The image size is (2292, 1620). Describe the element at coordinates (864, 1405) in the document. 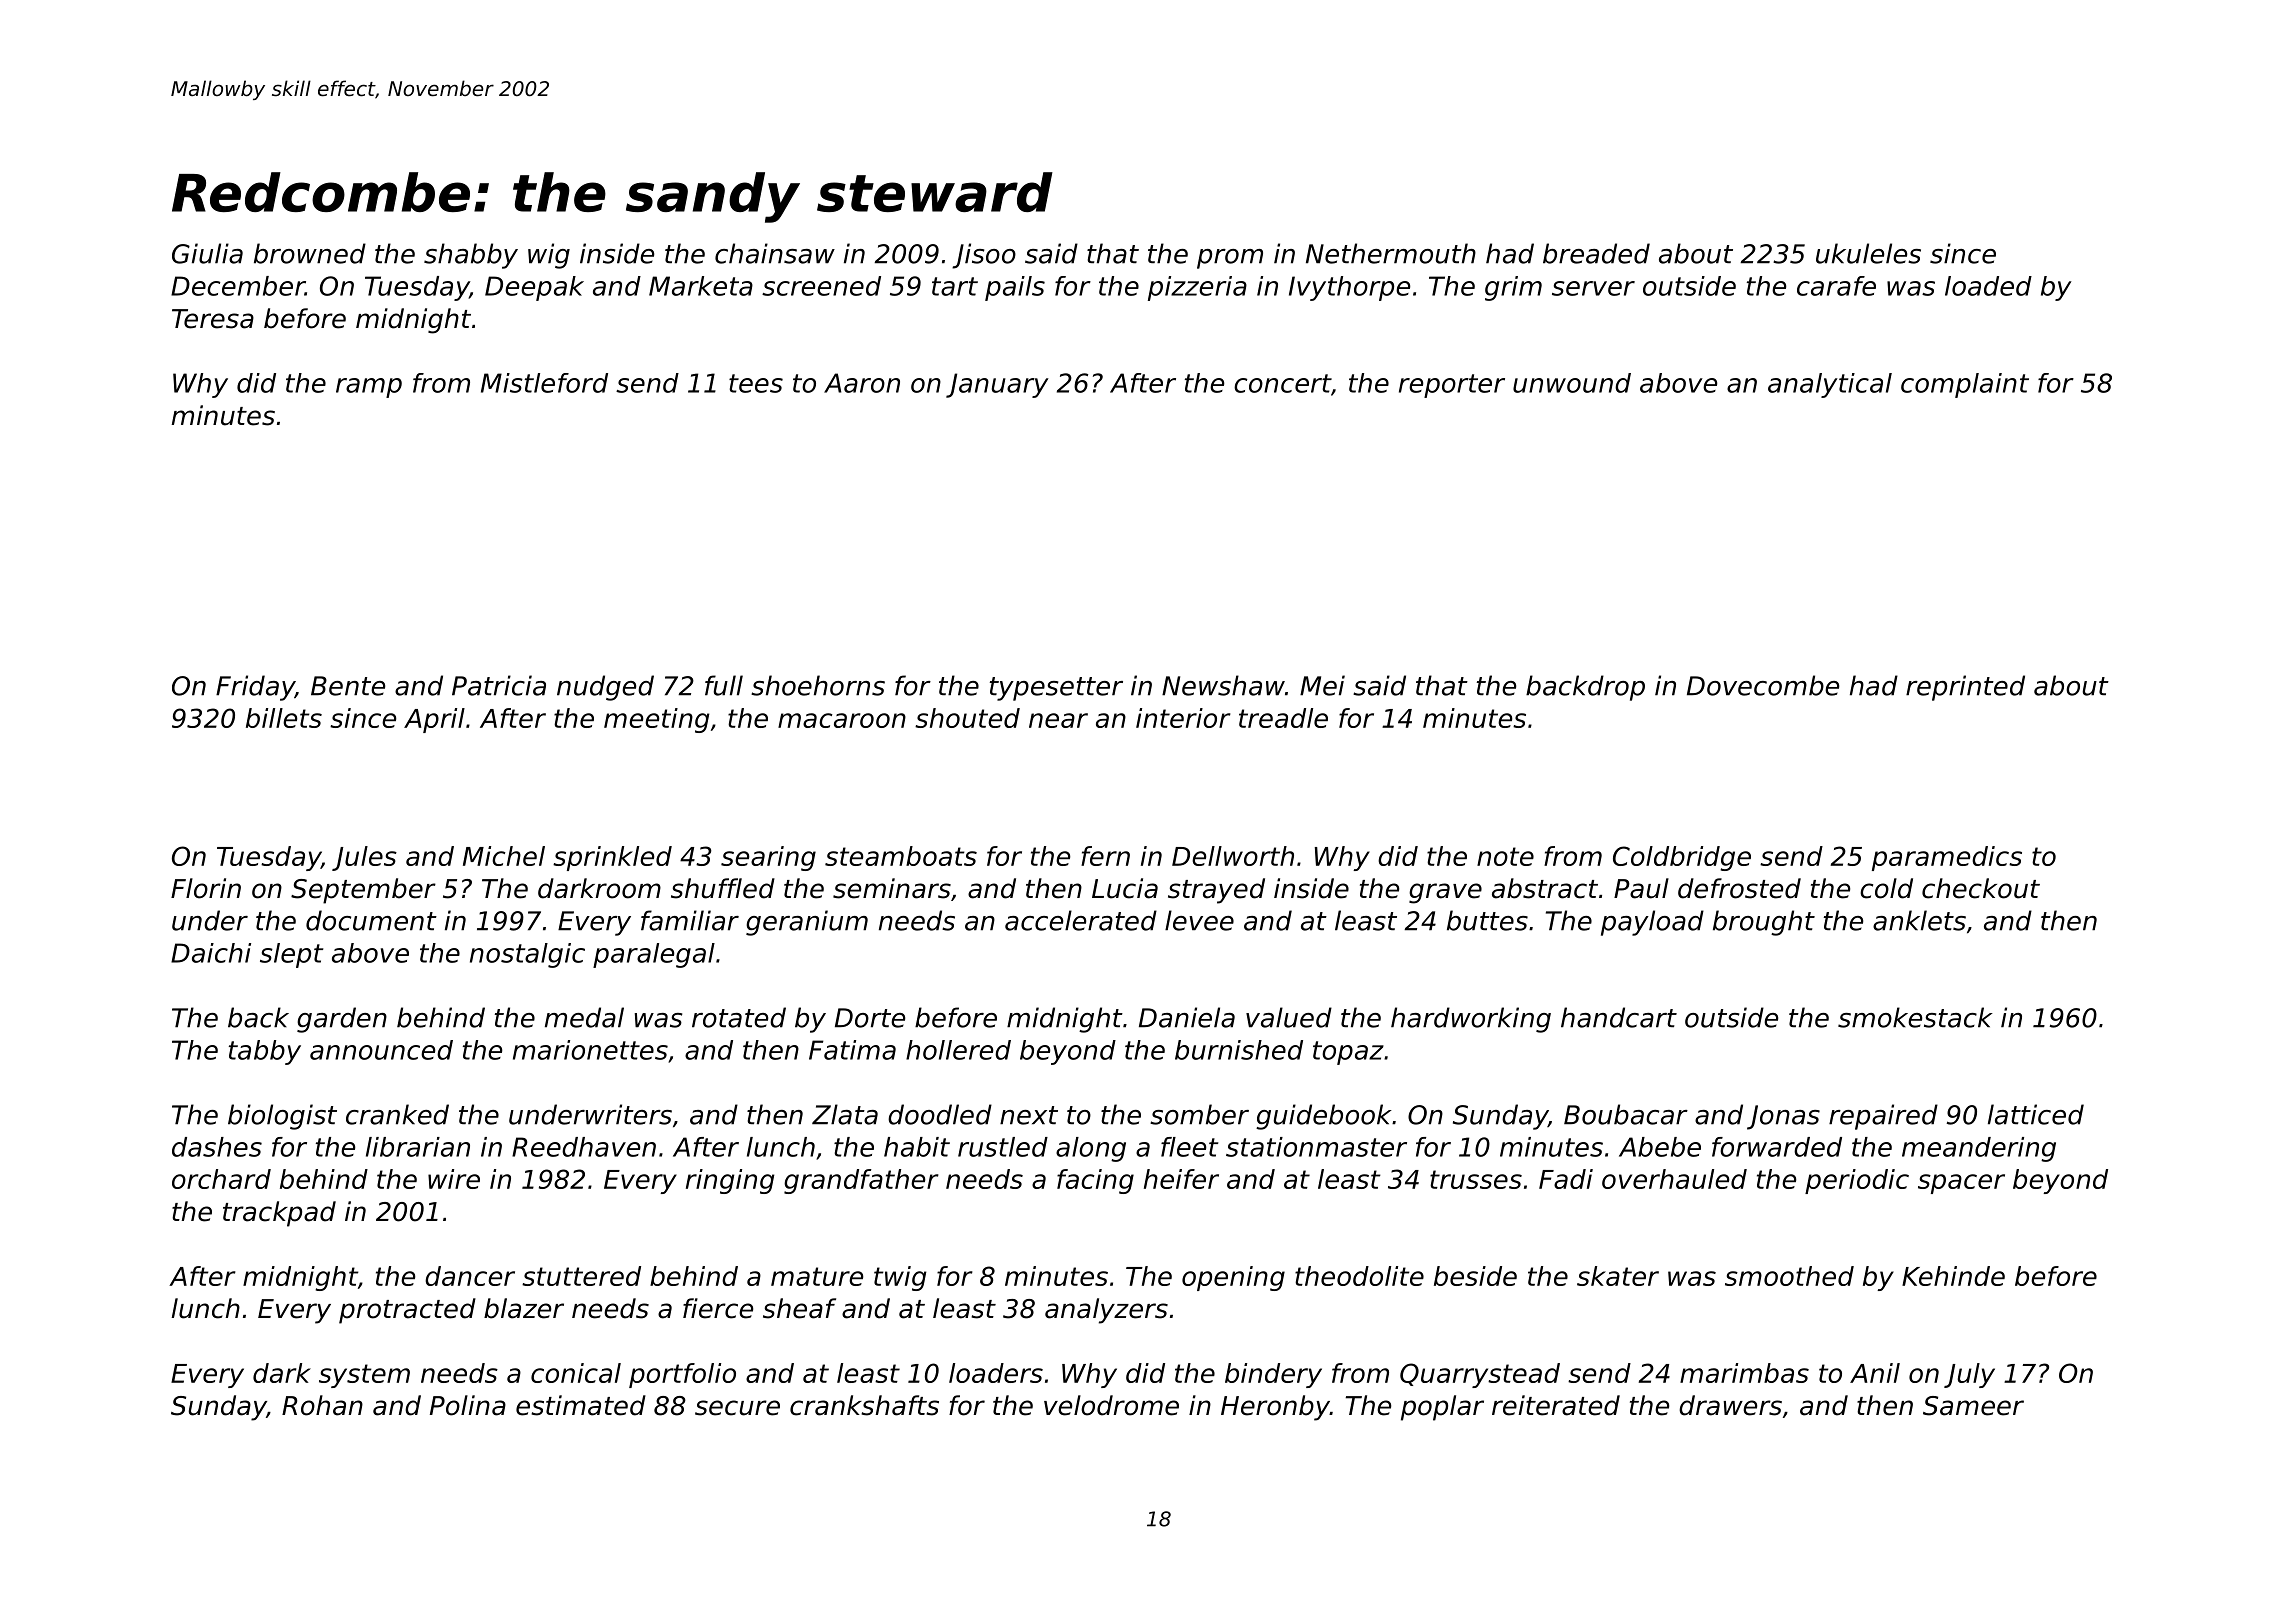

I see `crankshafts` at that location.
